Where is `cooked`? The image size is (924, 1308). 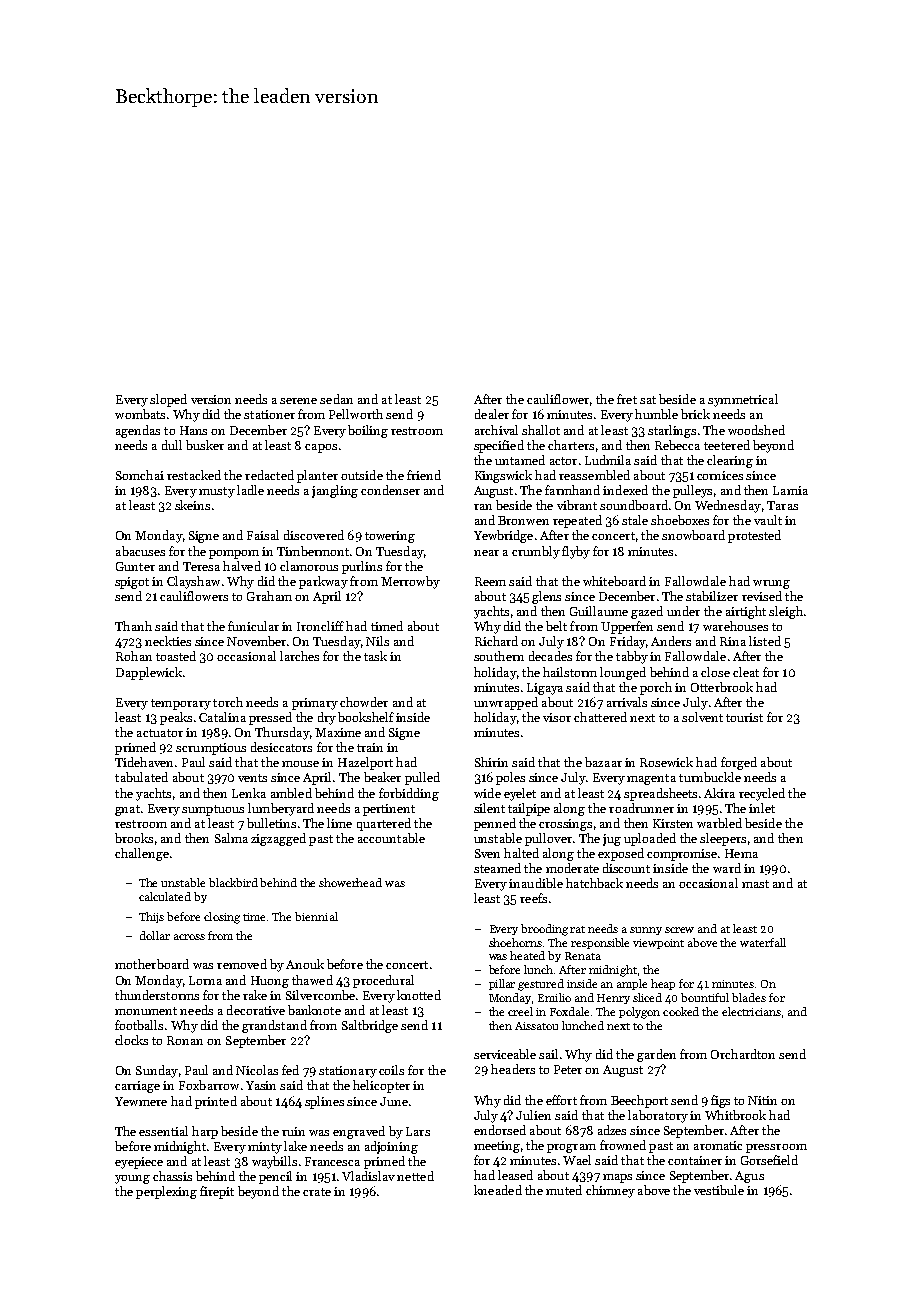 cooked is located at coordinates (681, 1011).
